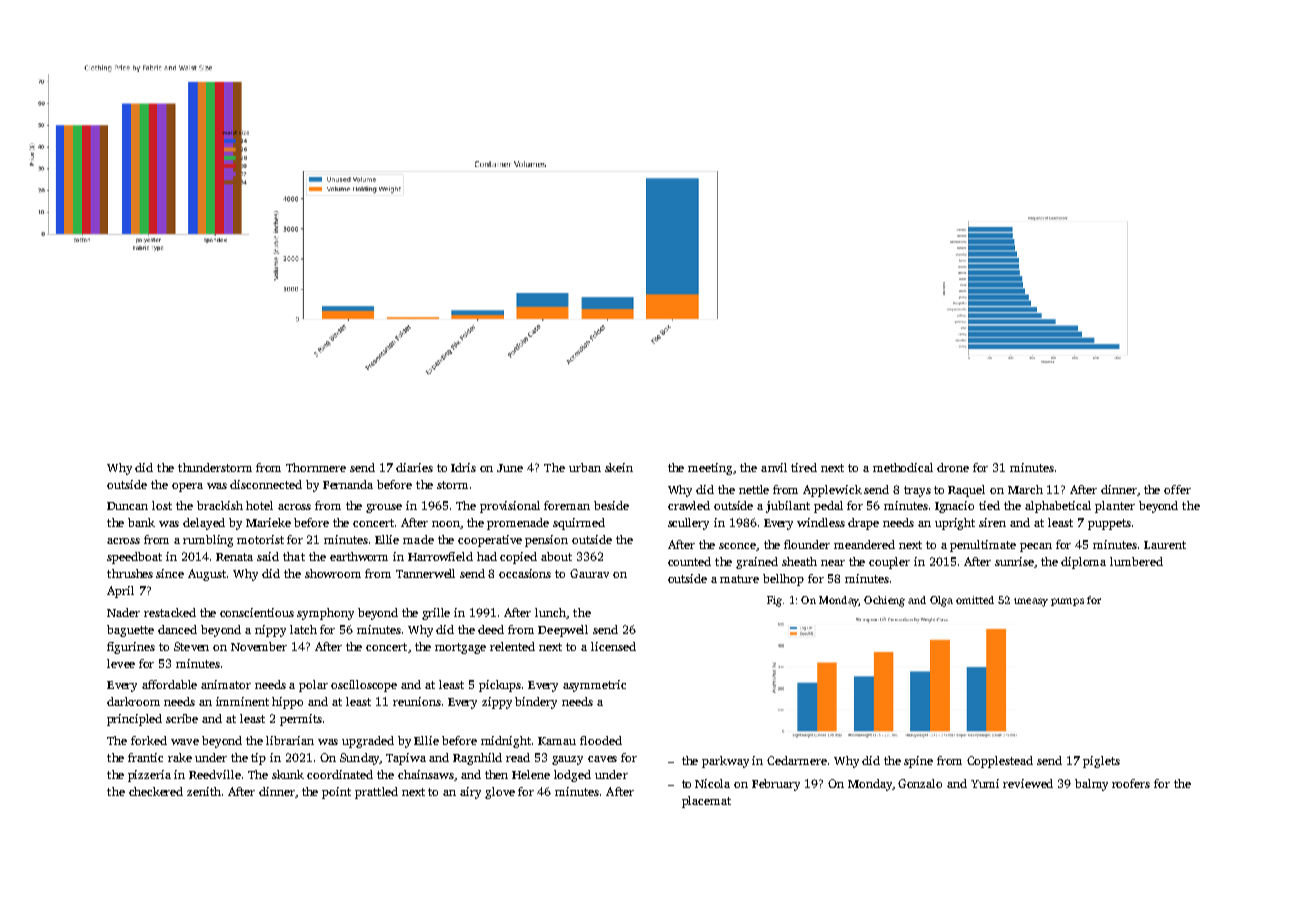  What do you see at coordinates (619, 467) in the screenshot?
I see `skein` at bounding box center [619, 467].
